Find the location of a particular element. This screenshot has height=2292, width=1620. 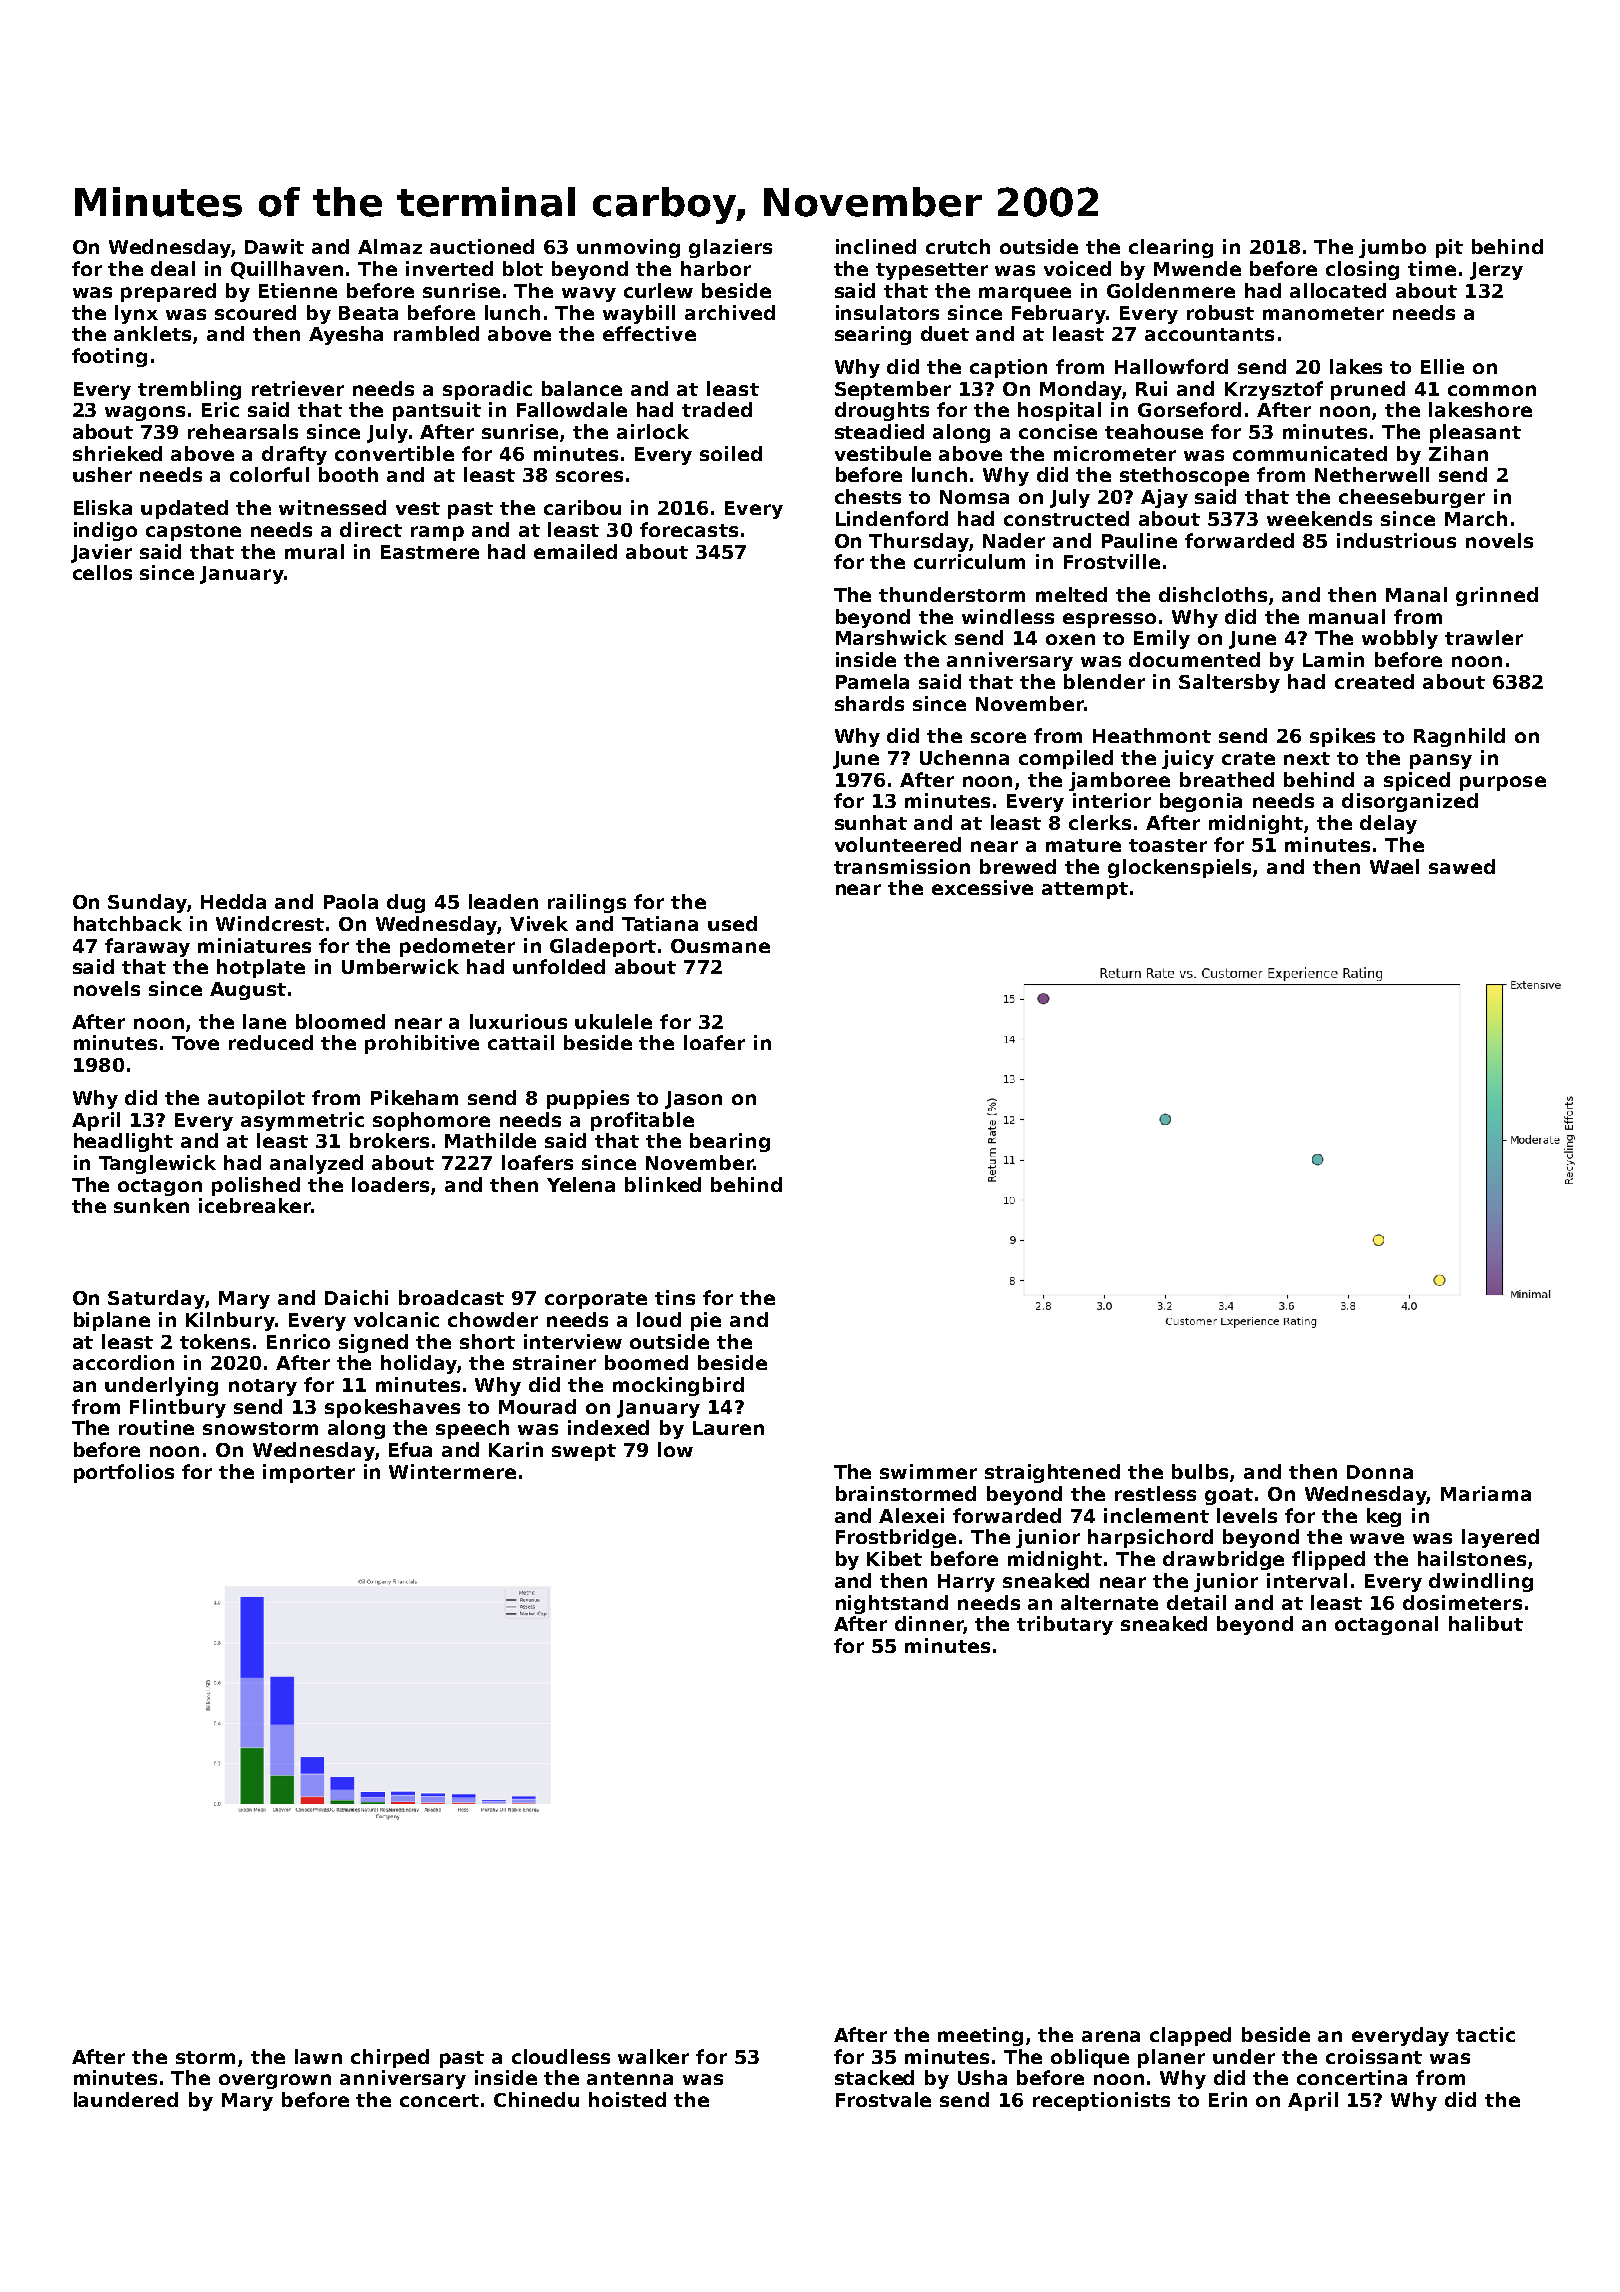

interval is located at coordinates (1307, 1580).
